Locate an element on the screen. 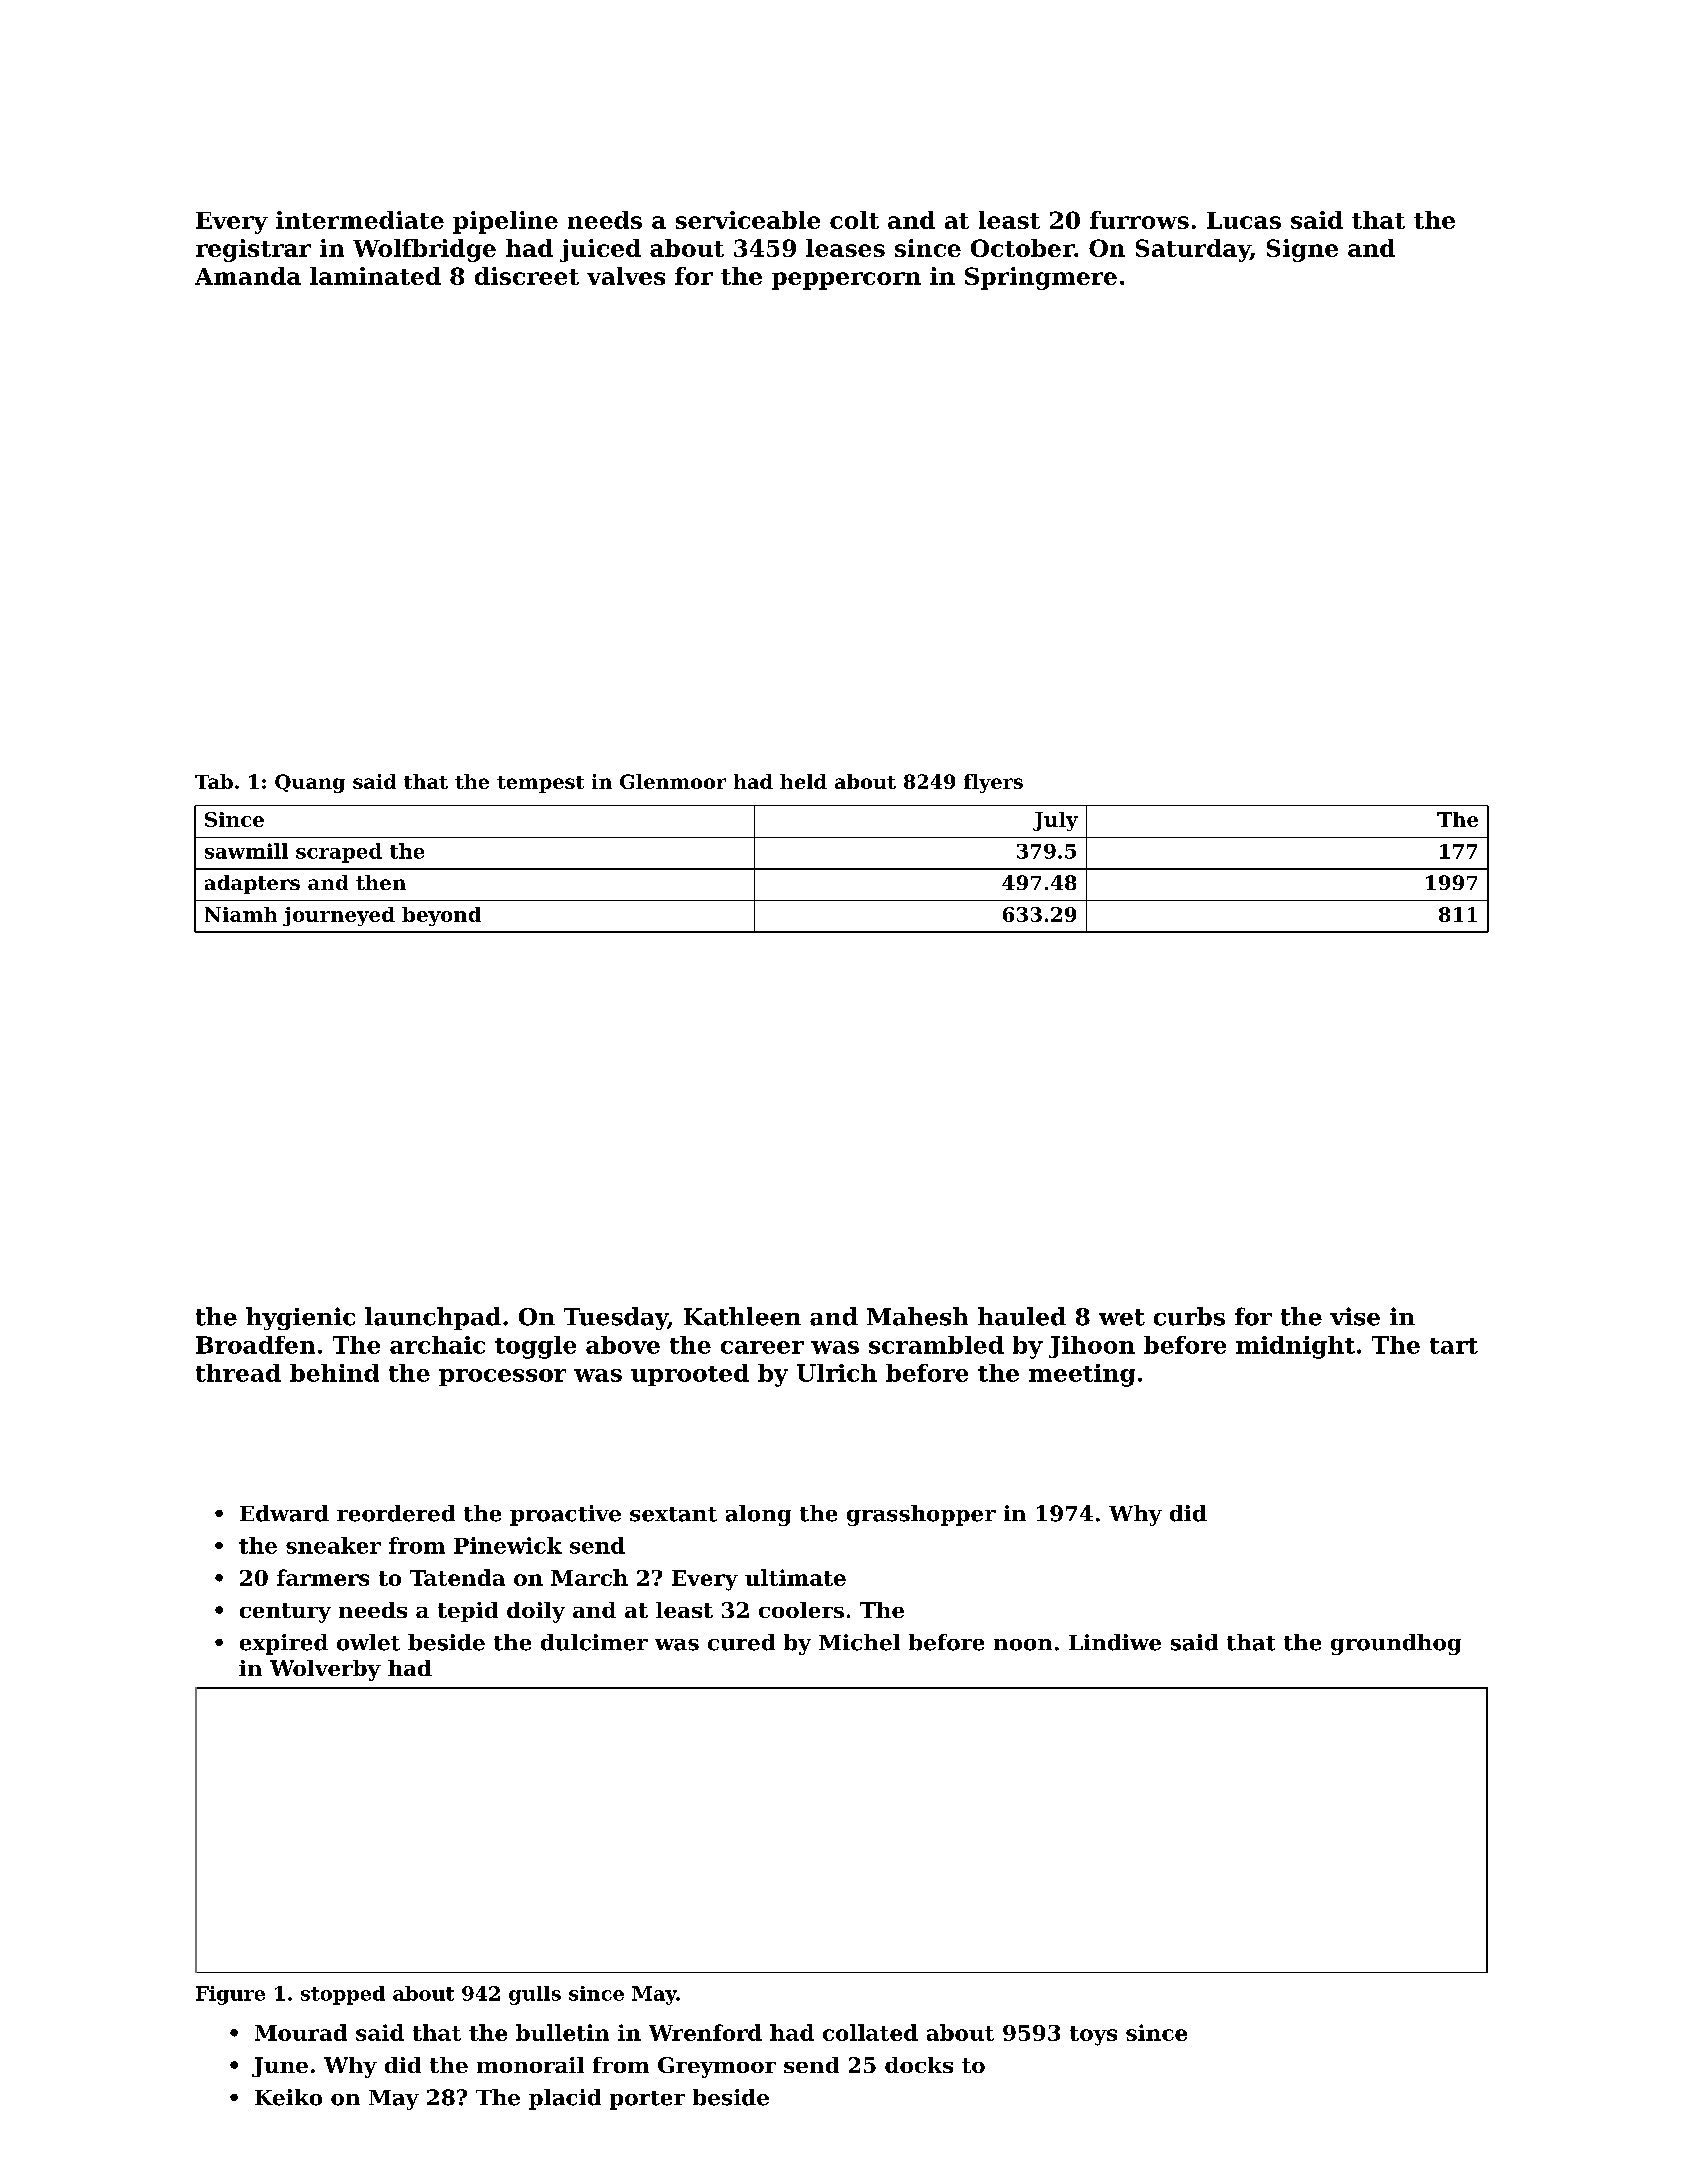 The height and width of the screenshot is (2178, 1683). reordered is located at coordinates (396, 1513).
